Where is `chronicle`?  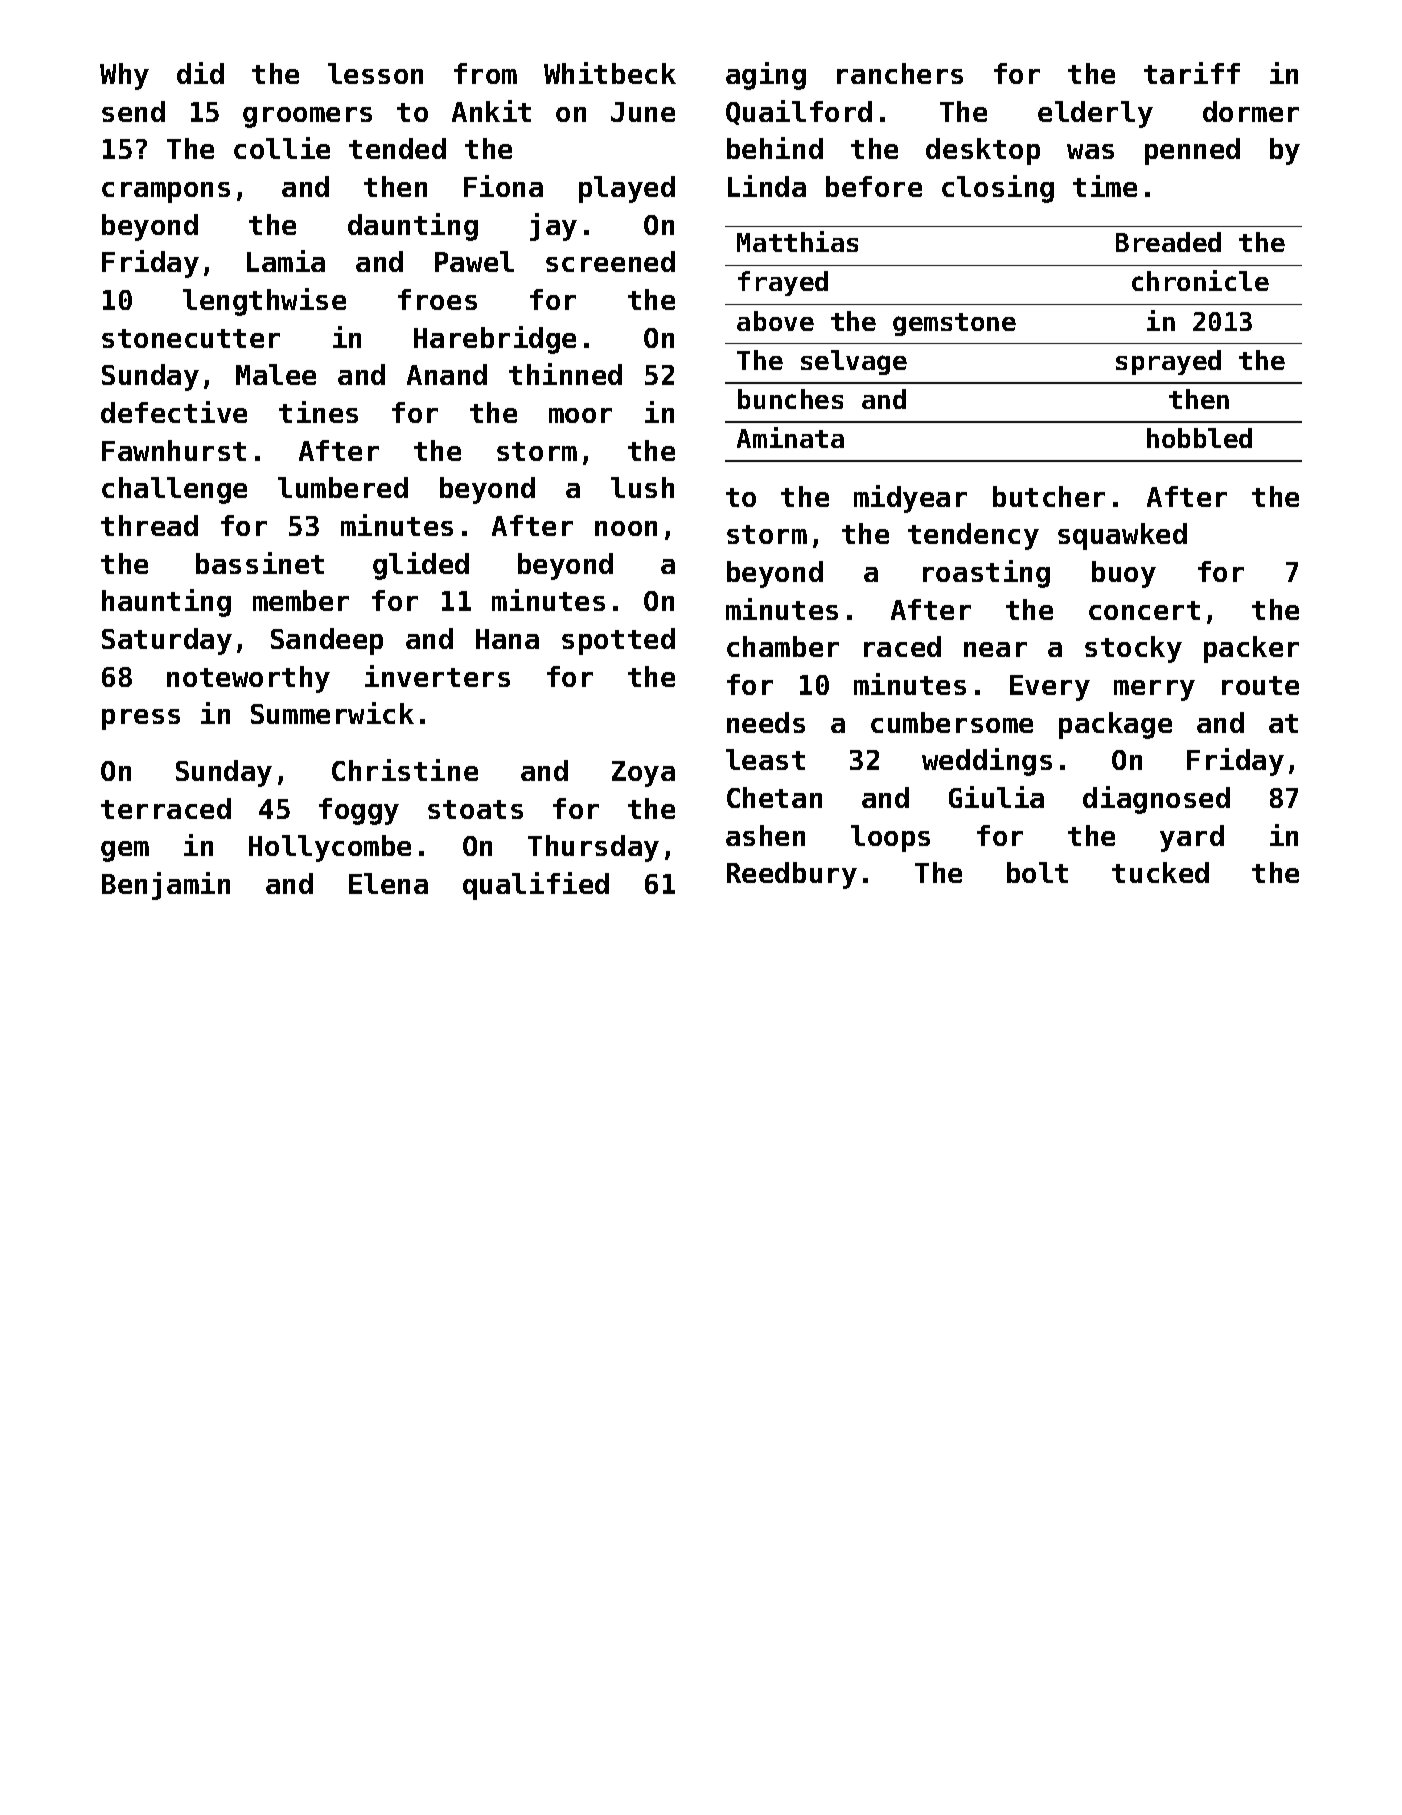
chronicle is located at coordinates (1200, 280).
